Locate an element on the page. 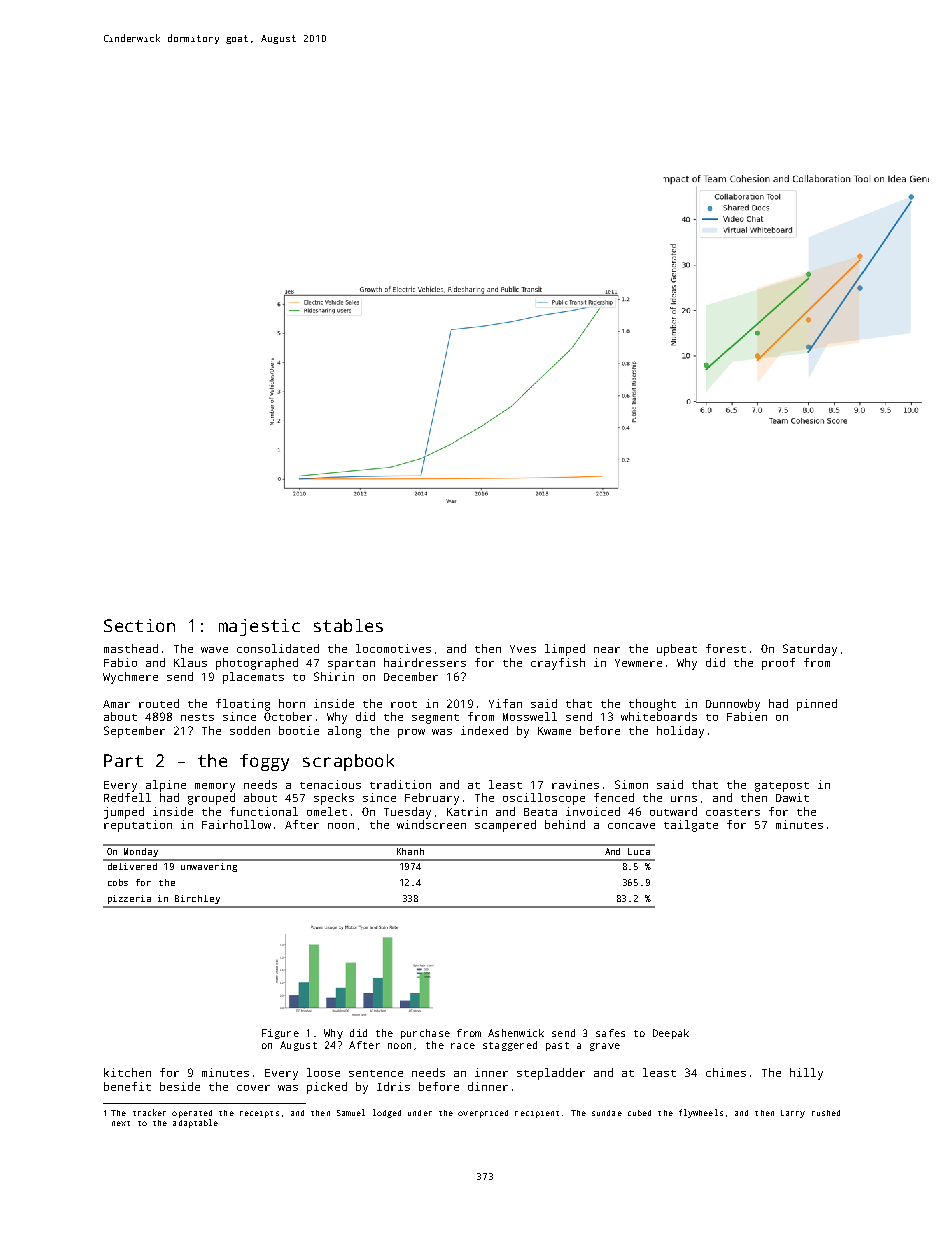  root is located at coordinates (404, 704).
